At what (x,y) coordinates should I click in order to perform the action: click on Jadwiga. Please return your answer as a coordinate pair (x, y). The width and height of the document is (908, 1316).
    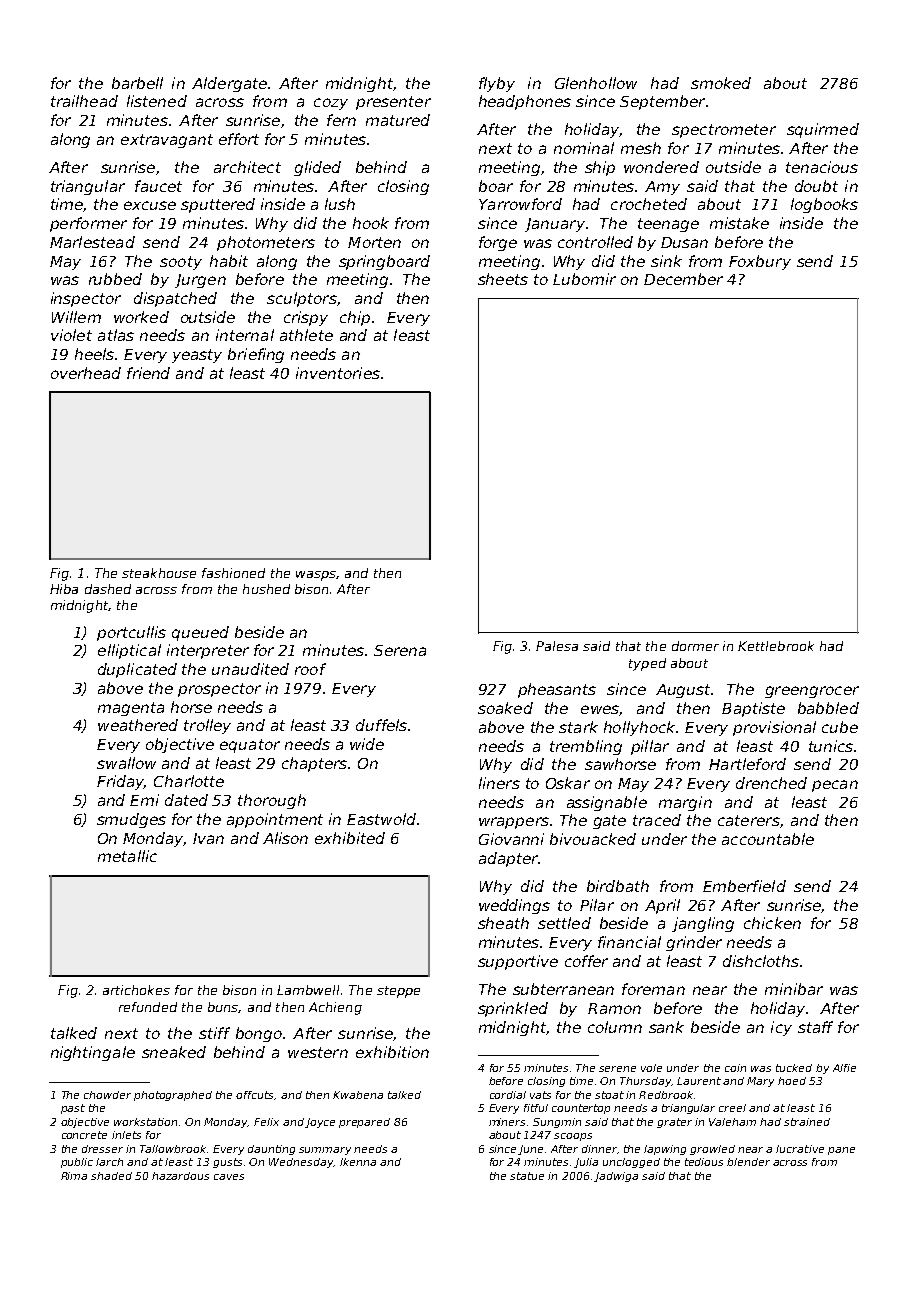
    Looking at the image, I should click on (616, 1177).
